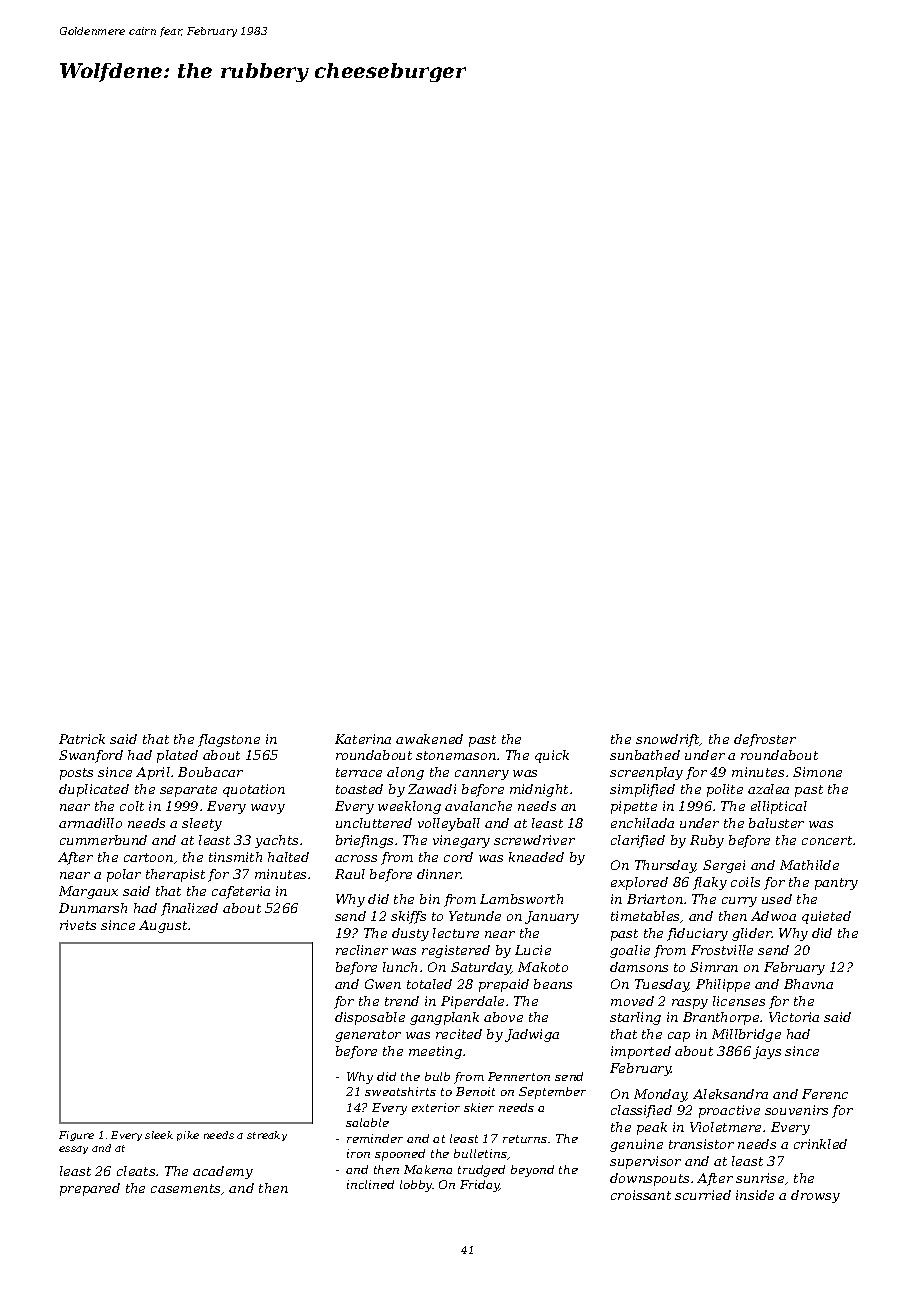 Image resolution: width=924 pixels, height=1308 pixels. I want to click on Sergei, so click(724, 866).
